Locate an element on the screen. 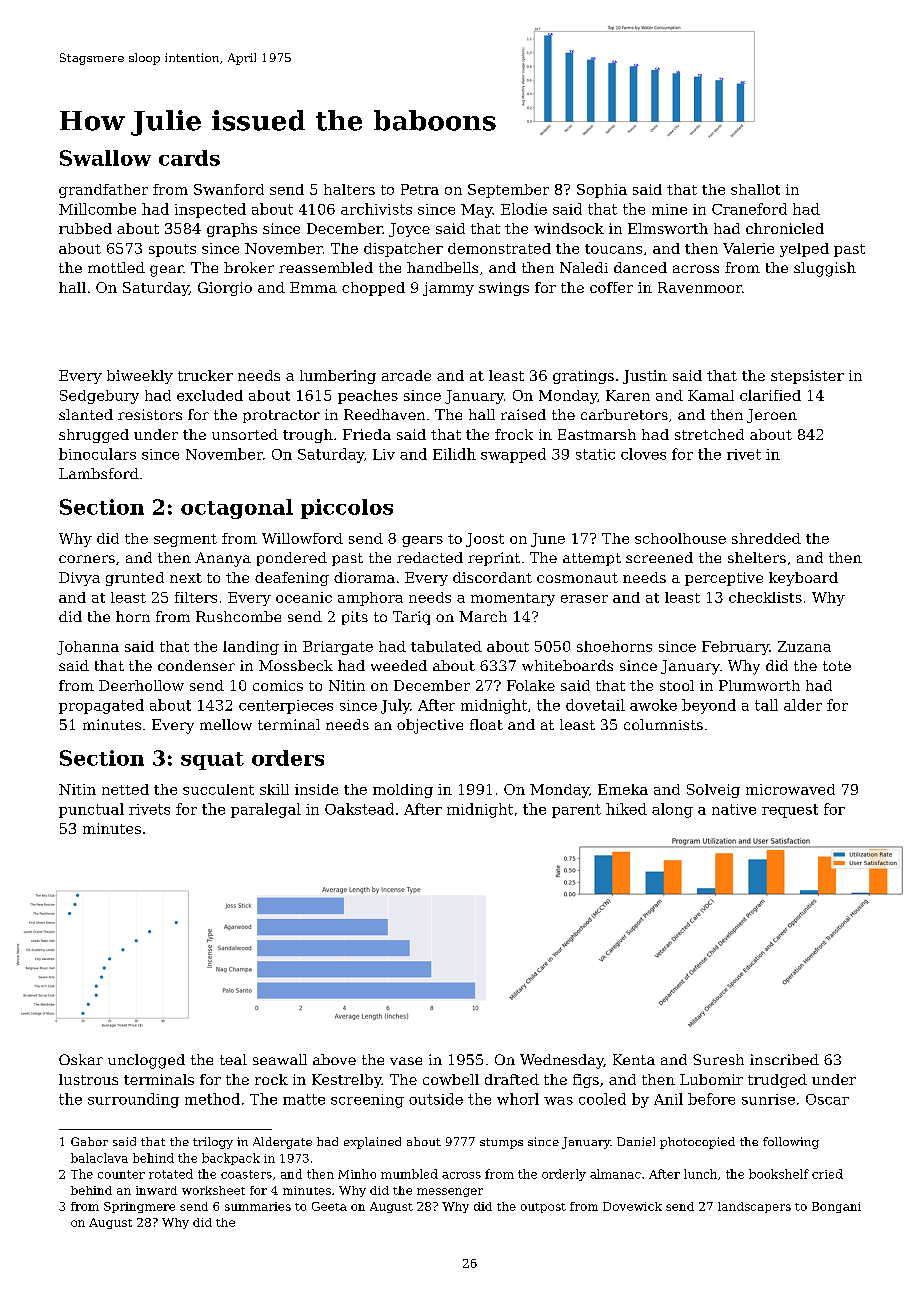 Image resolution: width=924 pixels, height=1308 pixels. Springmere is located at coordinates (139, 1207).
